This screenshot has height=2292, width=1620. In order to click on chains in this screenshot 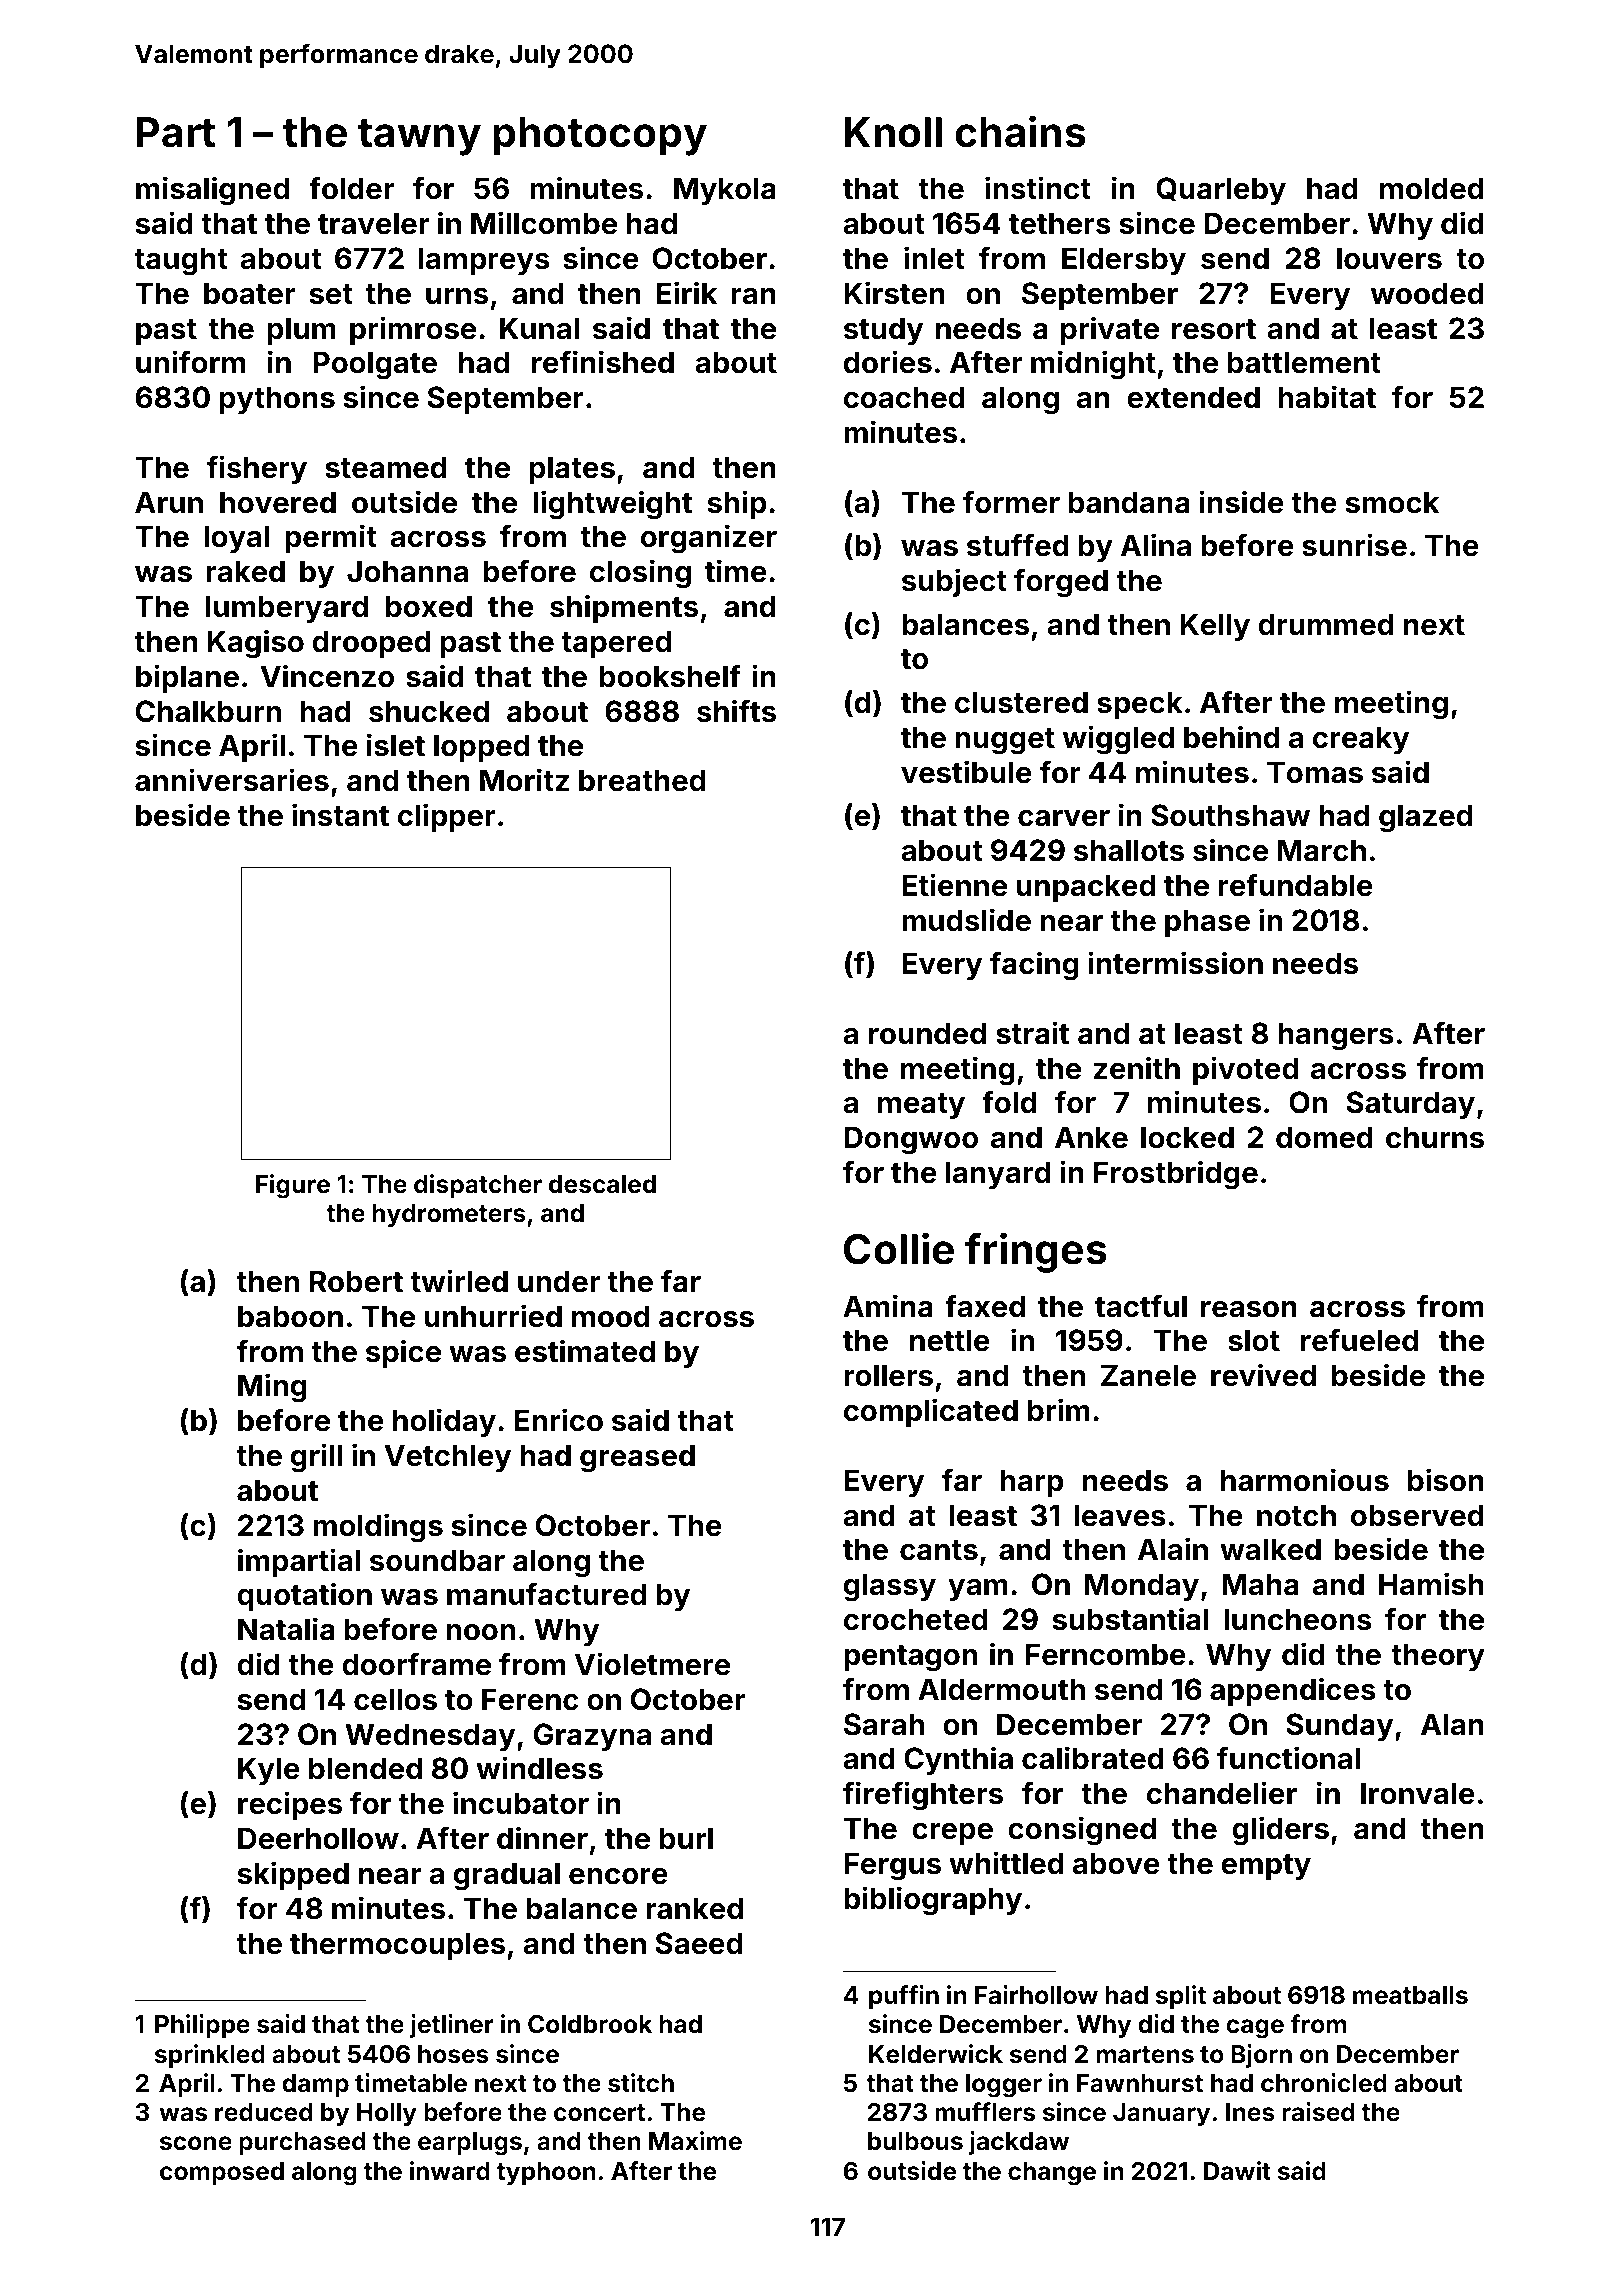, I will do `click(1020, 131)`.
